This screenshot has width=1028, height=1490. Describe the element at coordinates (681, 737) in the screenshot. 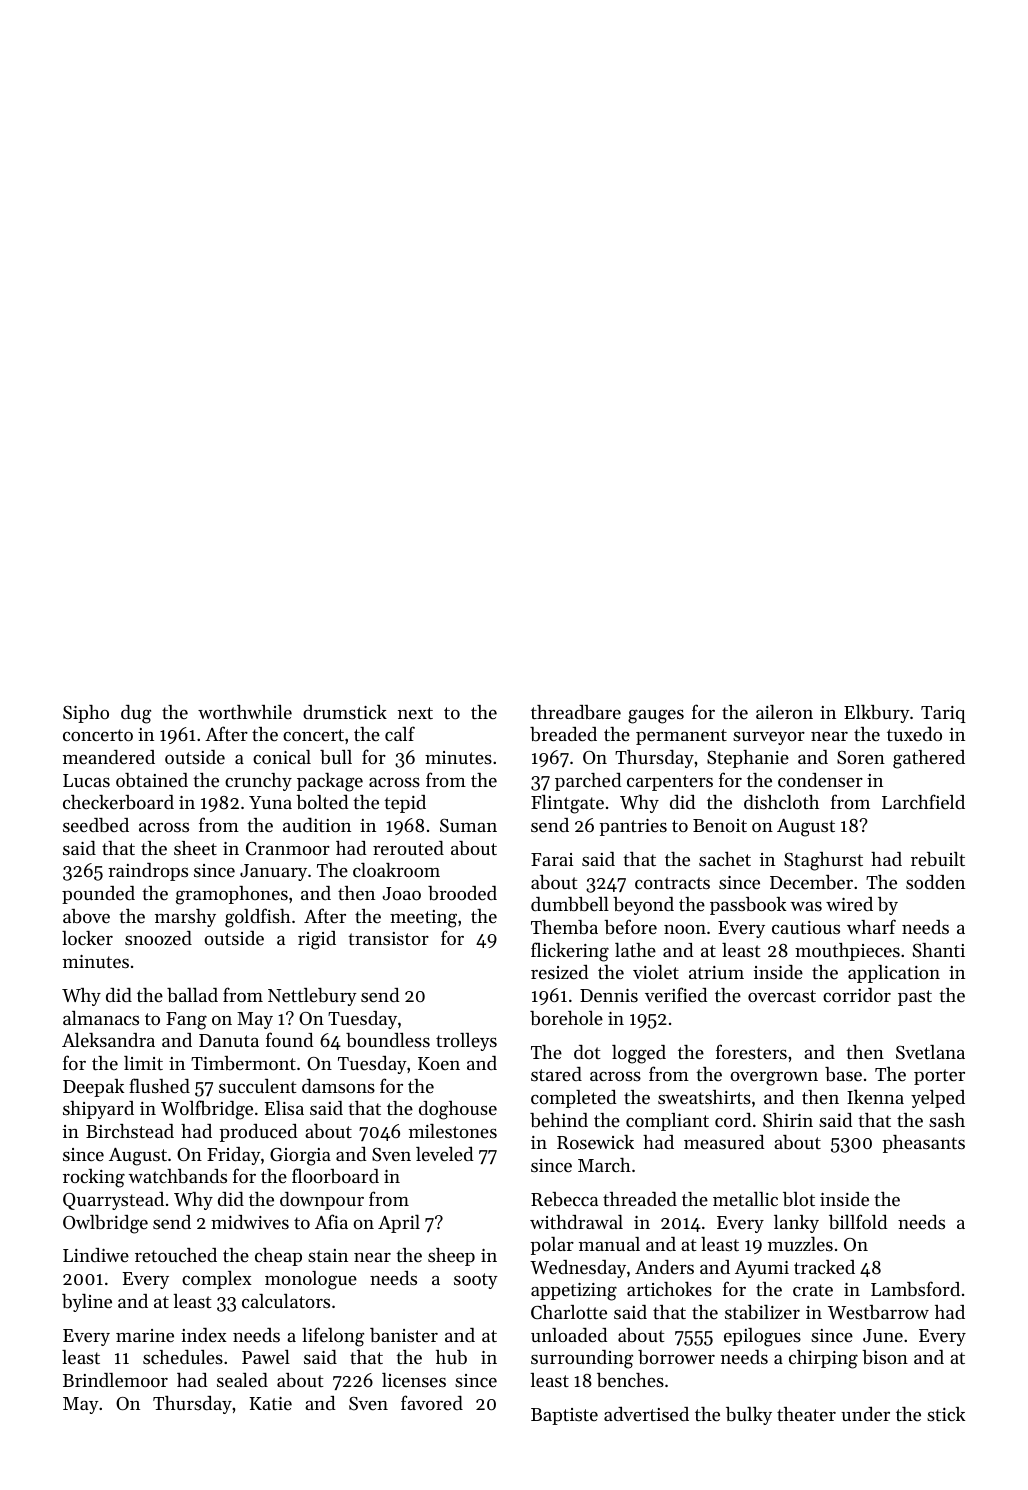

I see `permanent` at that location.
